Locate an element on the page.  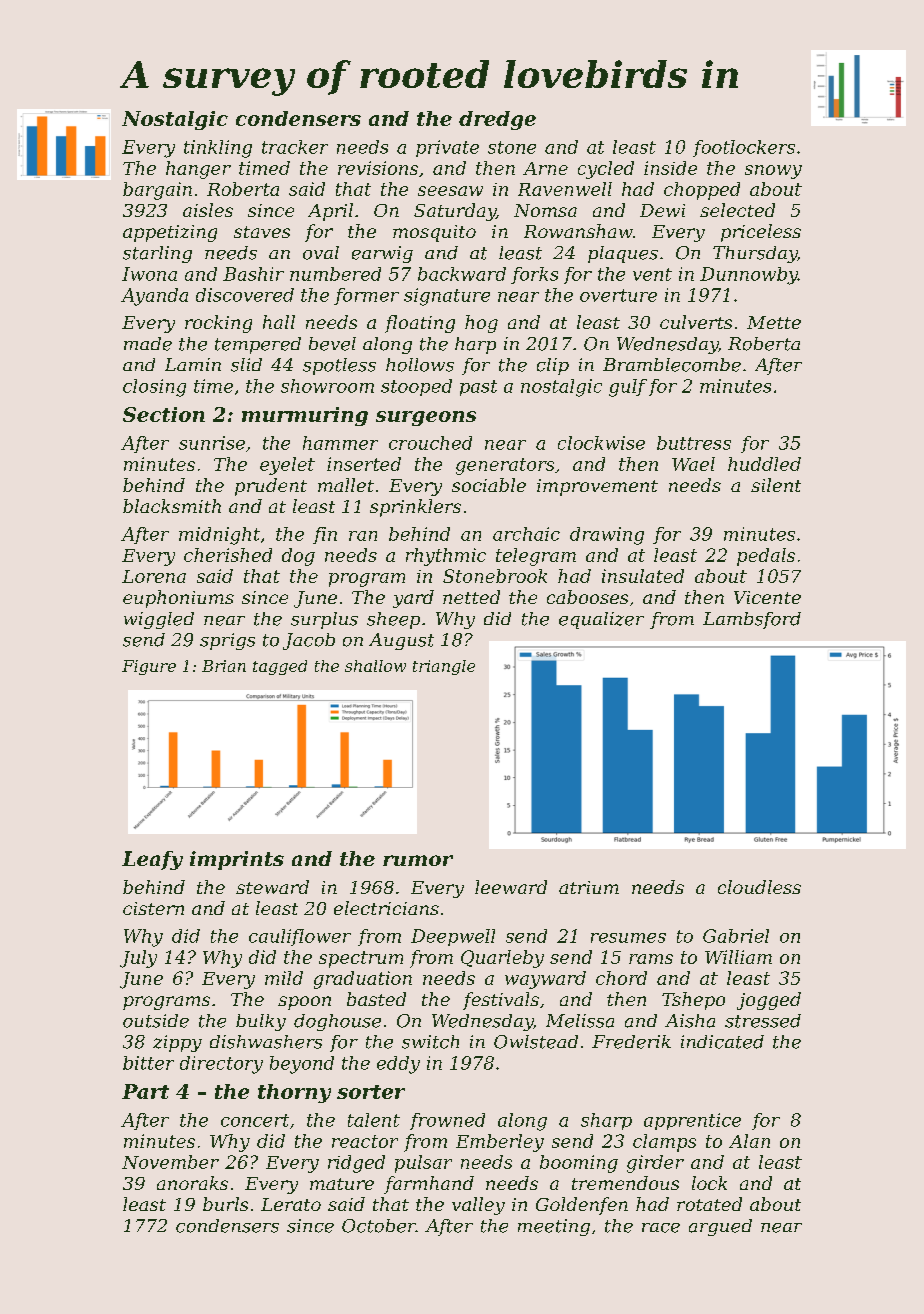
leeward is located at coordinates (511, 887).
